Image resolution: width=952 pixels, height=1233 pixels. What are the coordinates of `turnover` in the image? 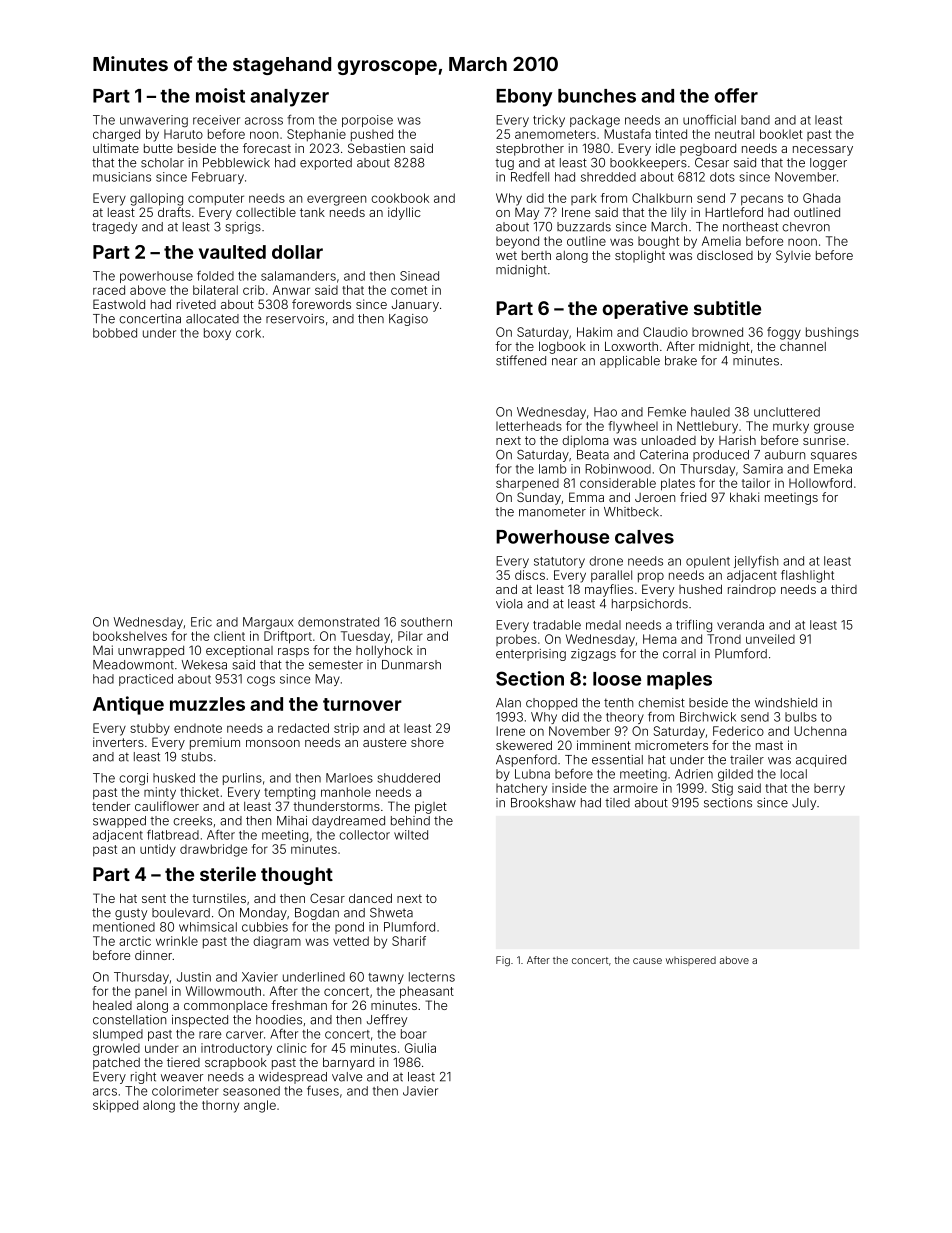 It's located at (362, 704).
